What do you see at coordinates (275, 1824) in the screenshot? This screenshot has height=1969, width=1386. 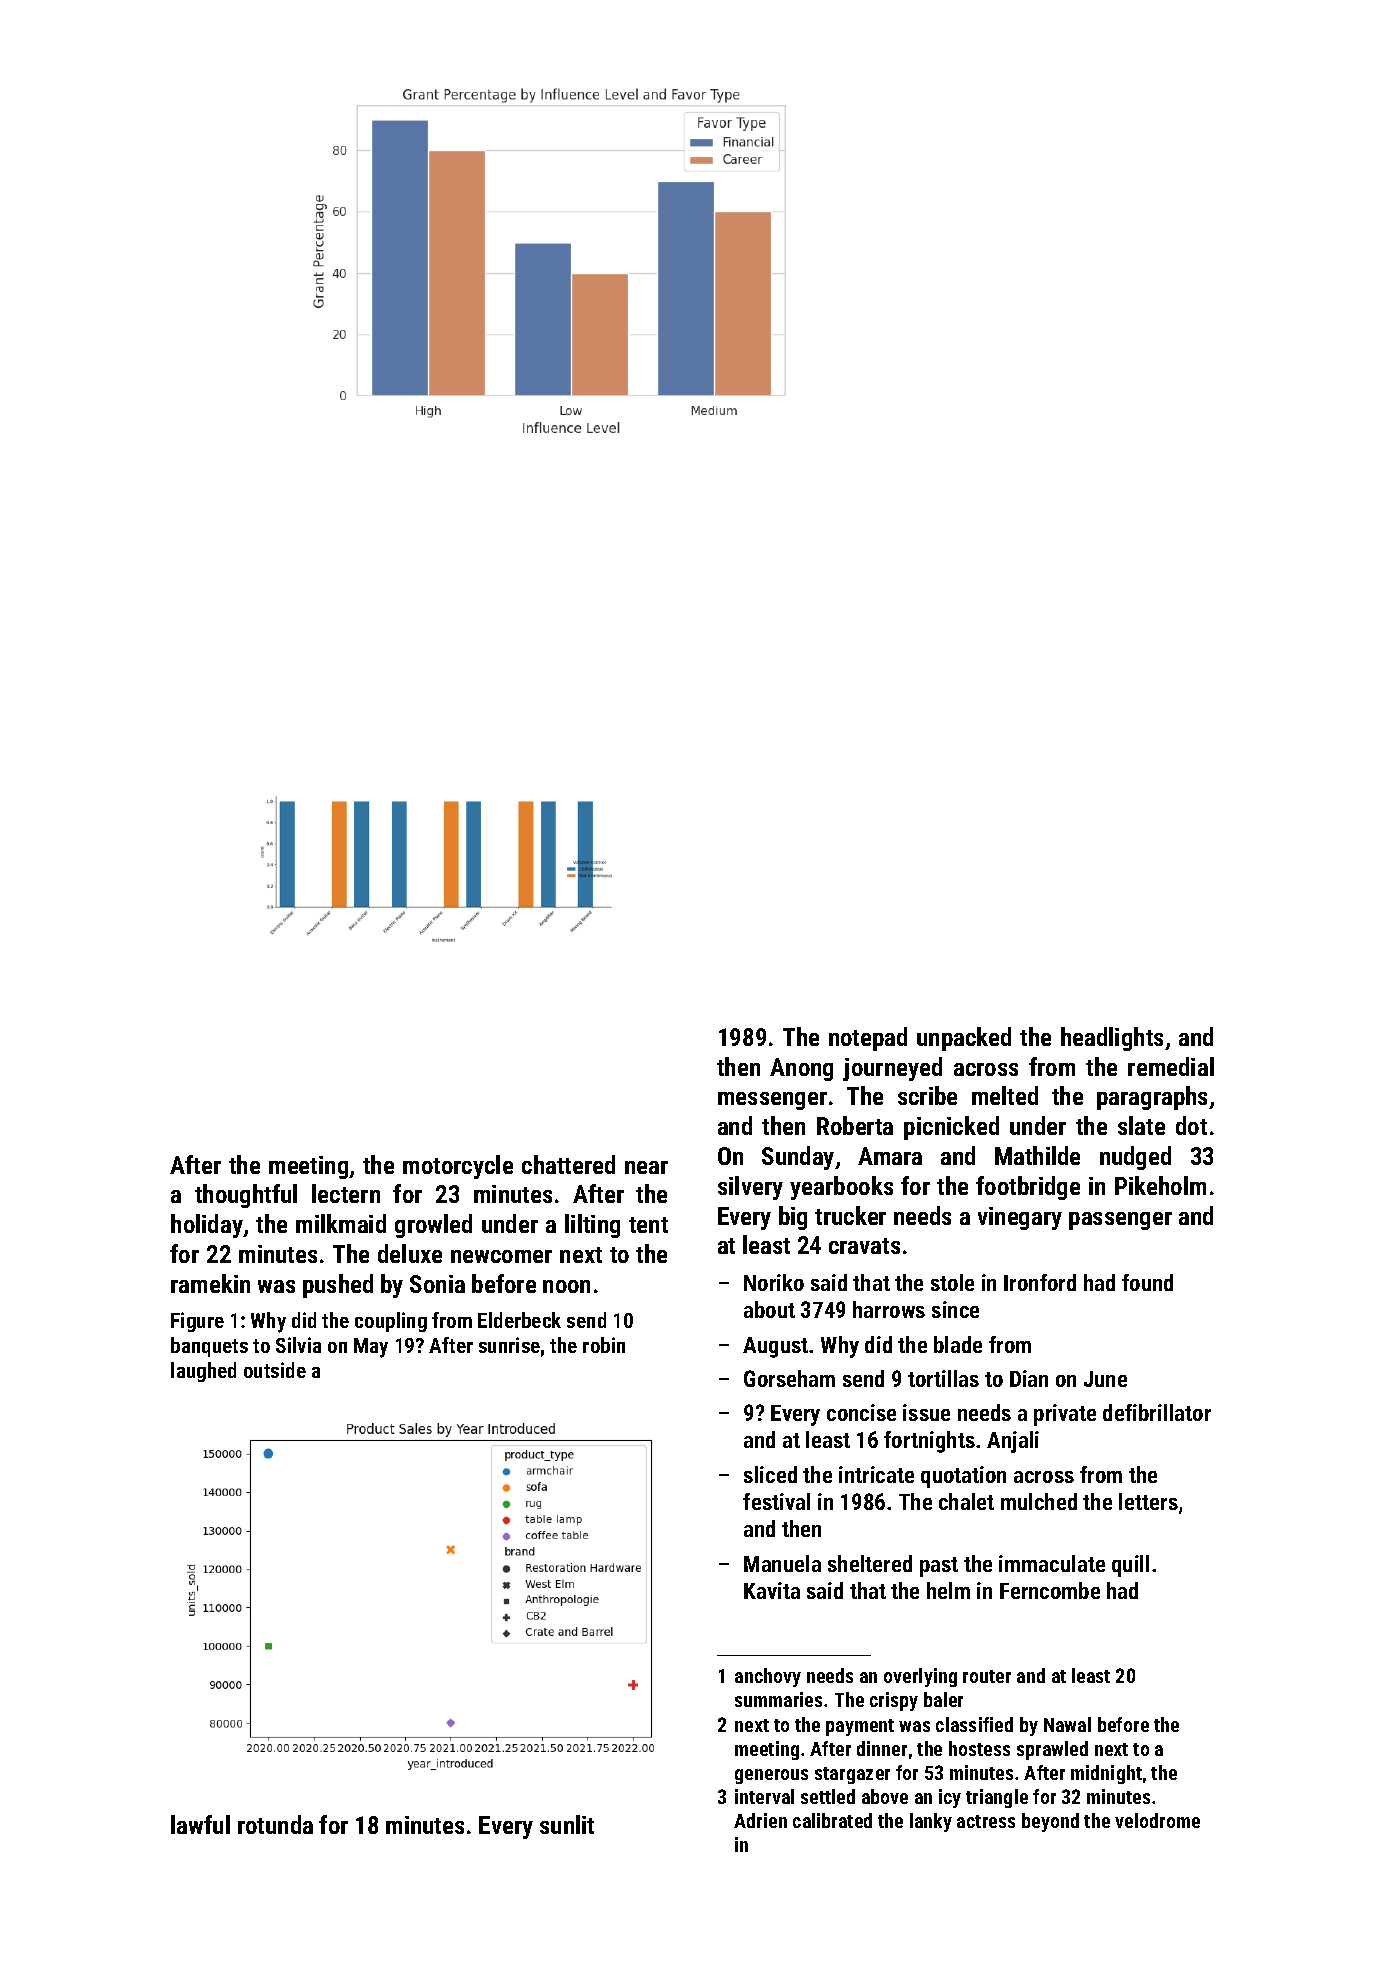 I see `rotunda` at bounding box center [275, 1824].
